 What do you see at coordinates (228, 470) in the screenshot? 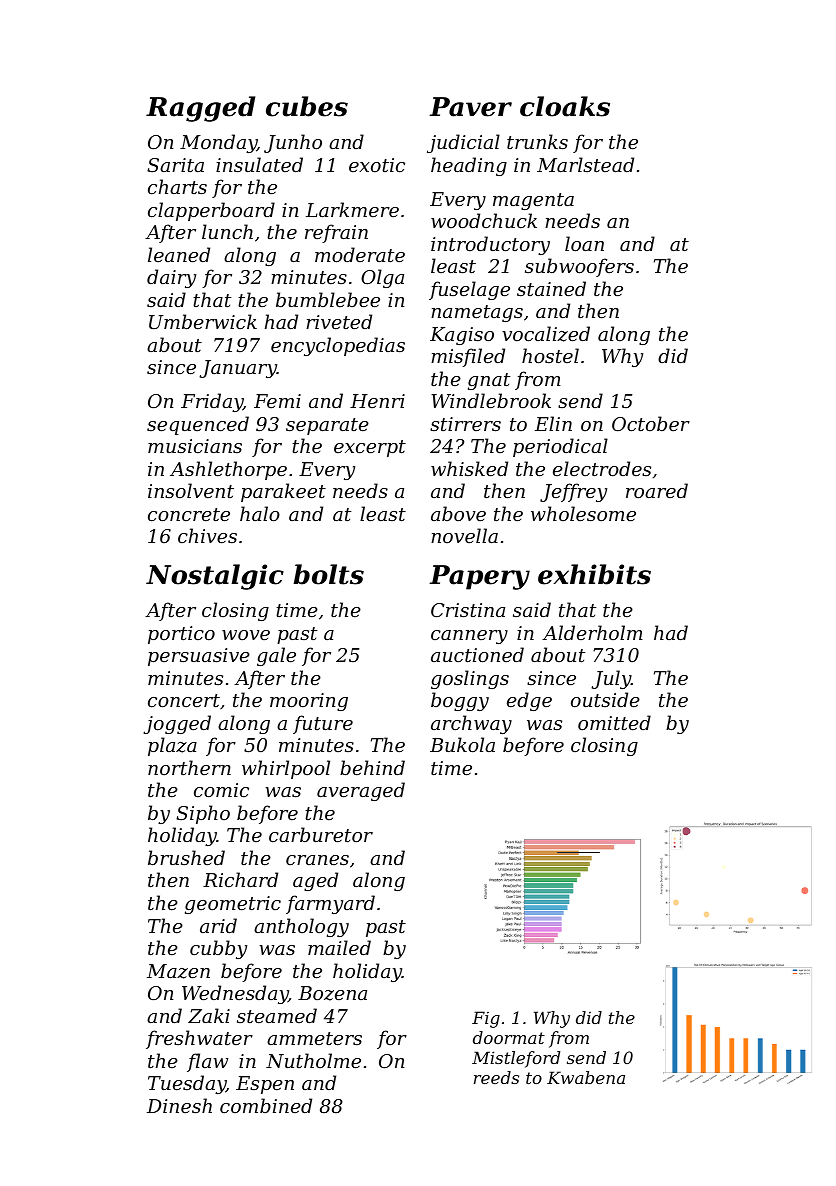
I see `Ashlethorpe` at bounding box center [228, 470].
